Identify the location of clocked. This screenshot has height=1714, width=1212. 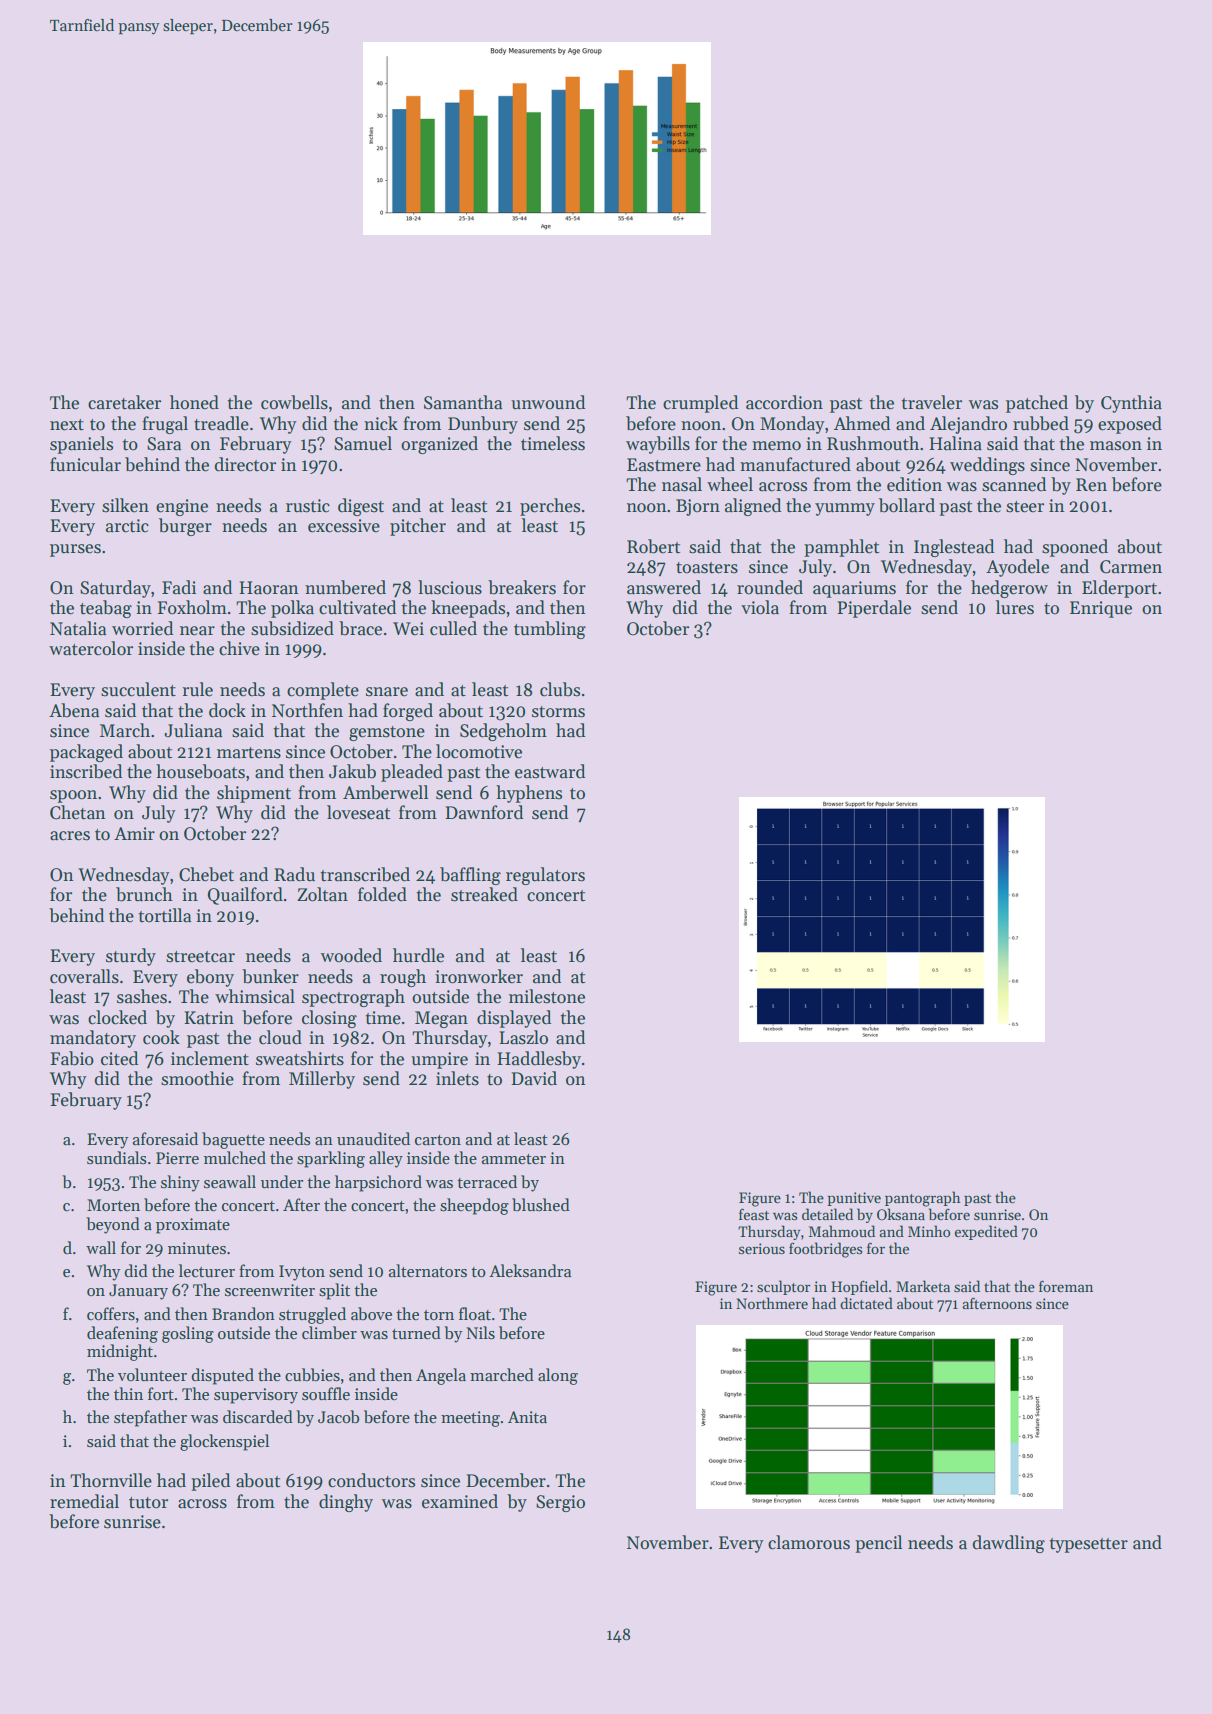
(117, 1017).
